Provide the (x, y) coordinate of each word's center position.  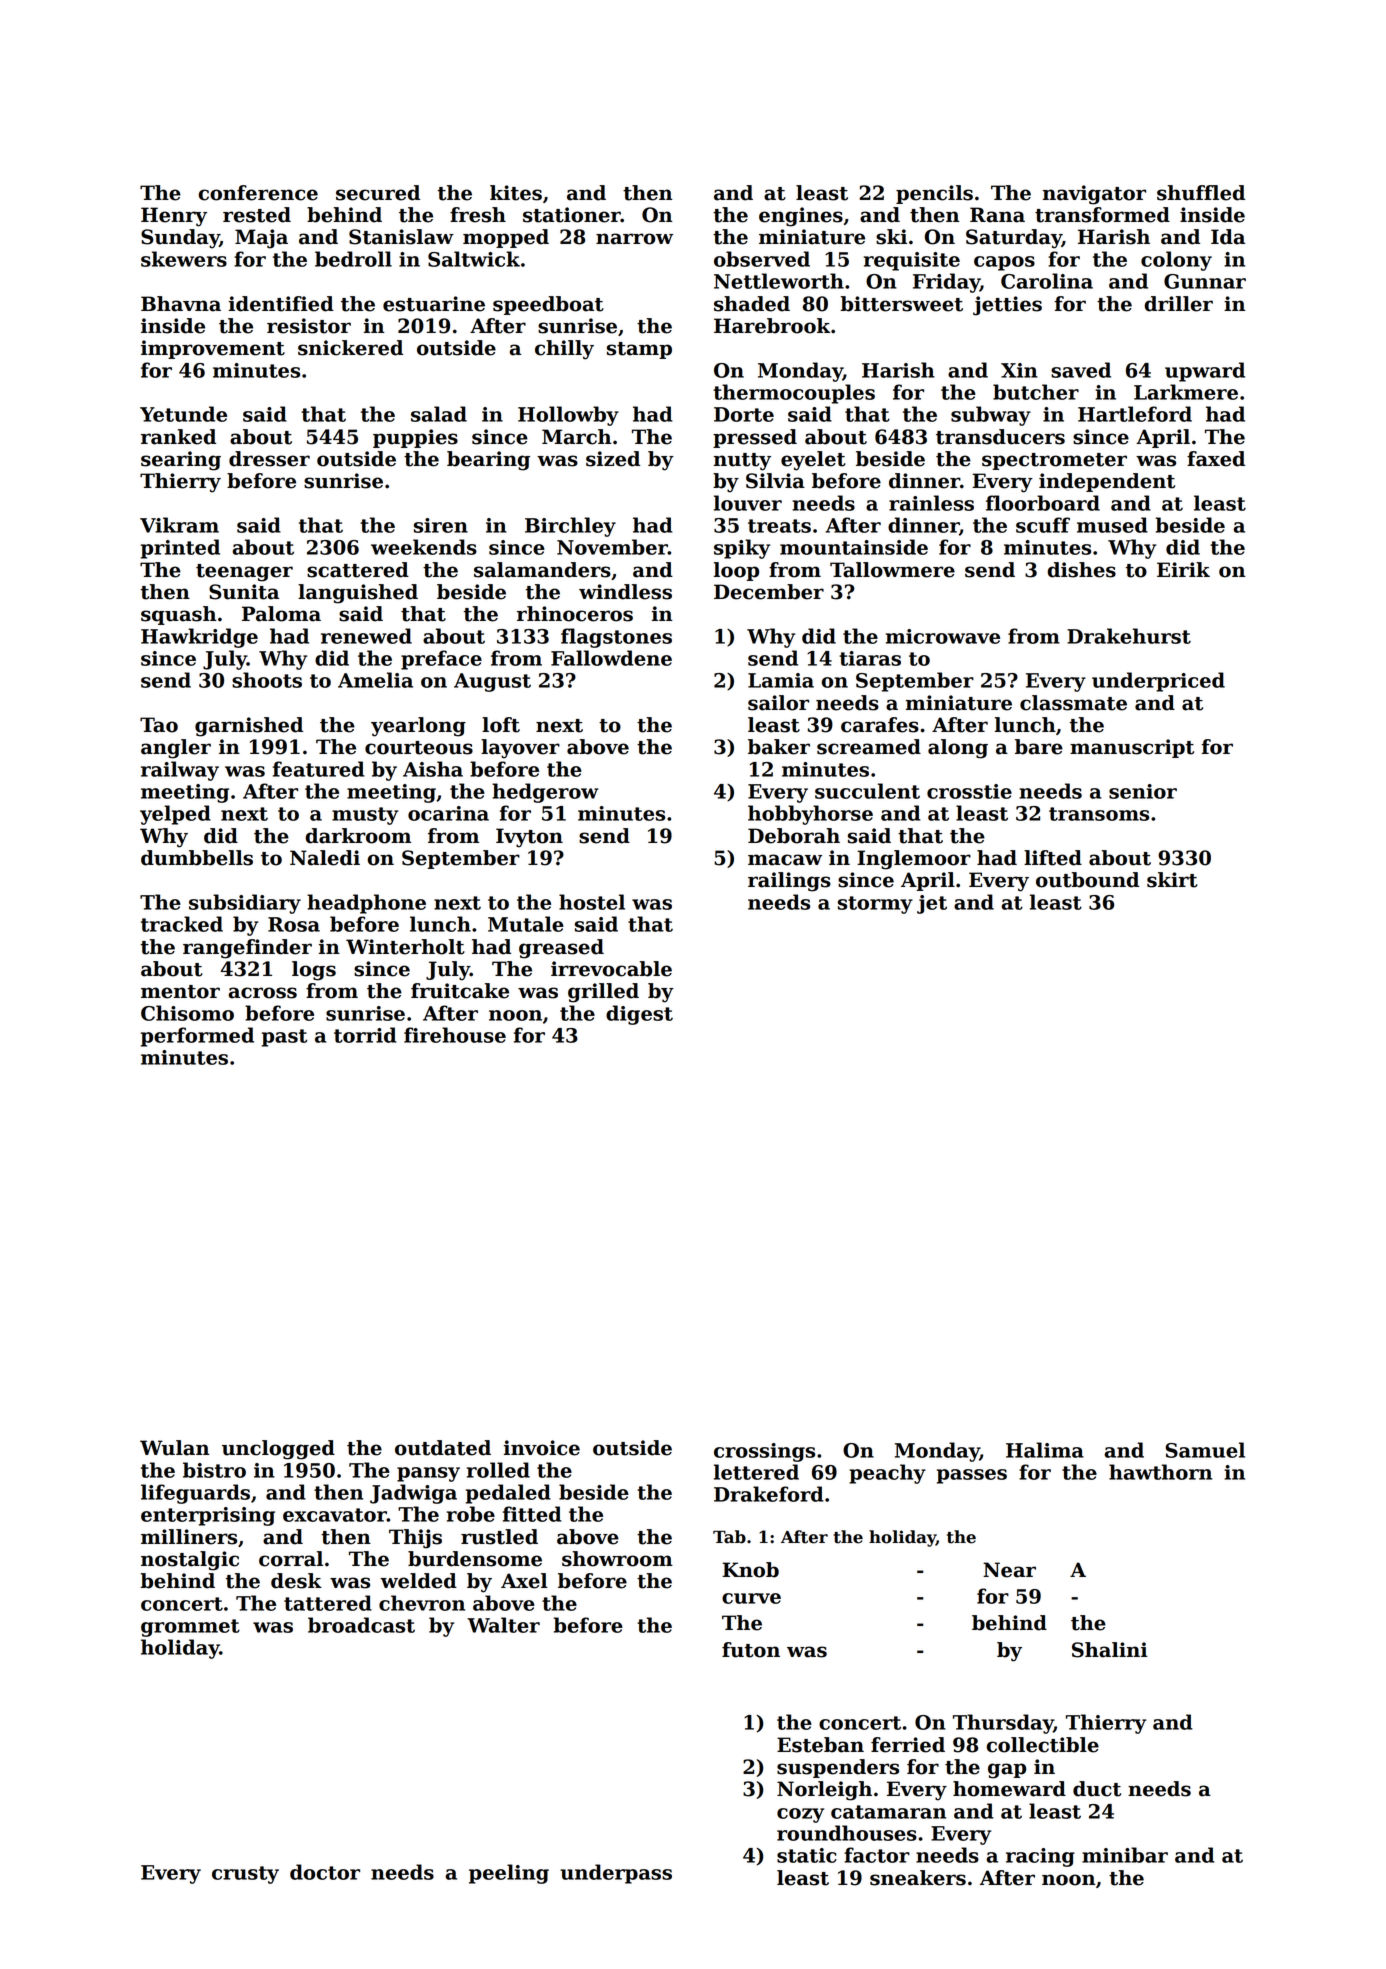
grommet (190, 1628)
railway (180, 771)
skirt (1172, 880)
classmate (1073, 703)
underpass (616, 1874)
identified (281, 304)
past (284, 1038)
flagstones (616, 638)
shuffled (1201, 193)
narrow (634, 239)
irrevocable (611, 969)
